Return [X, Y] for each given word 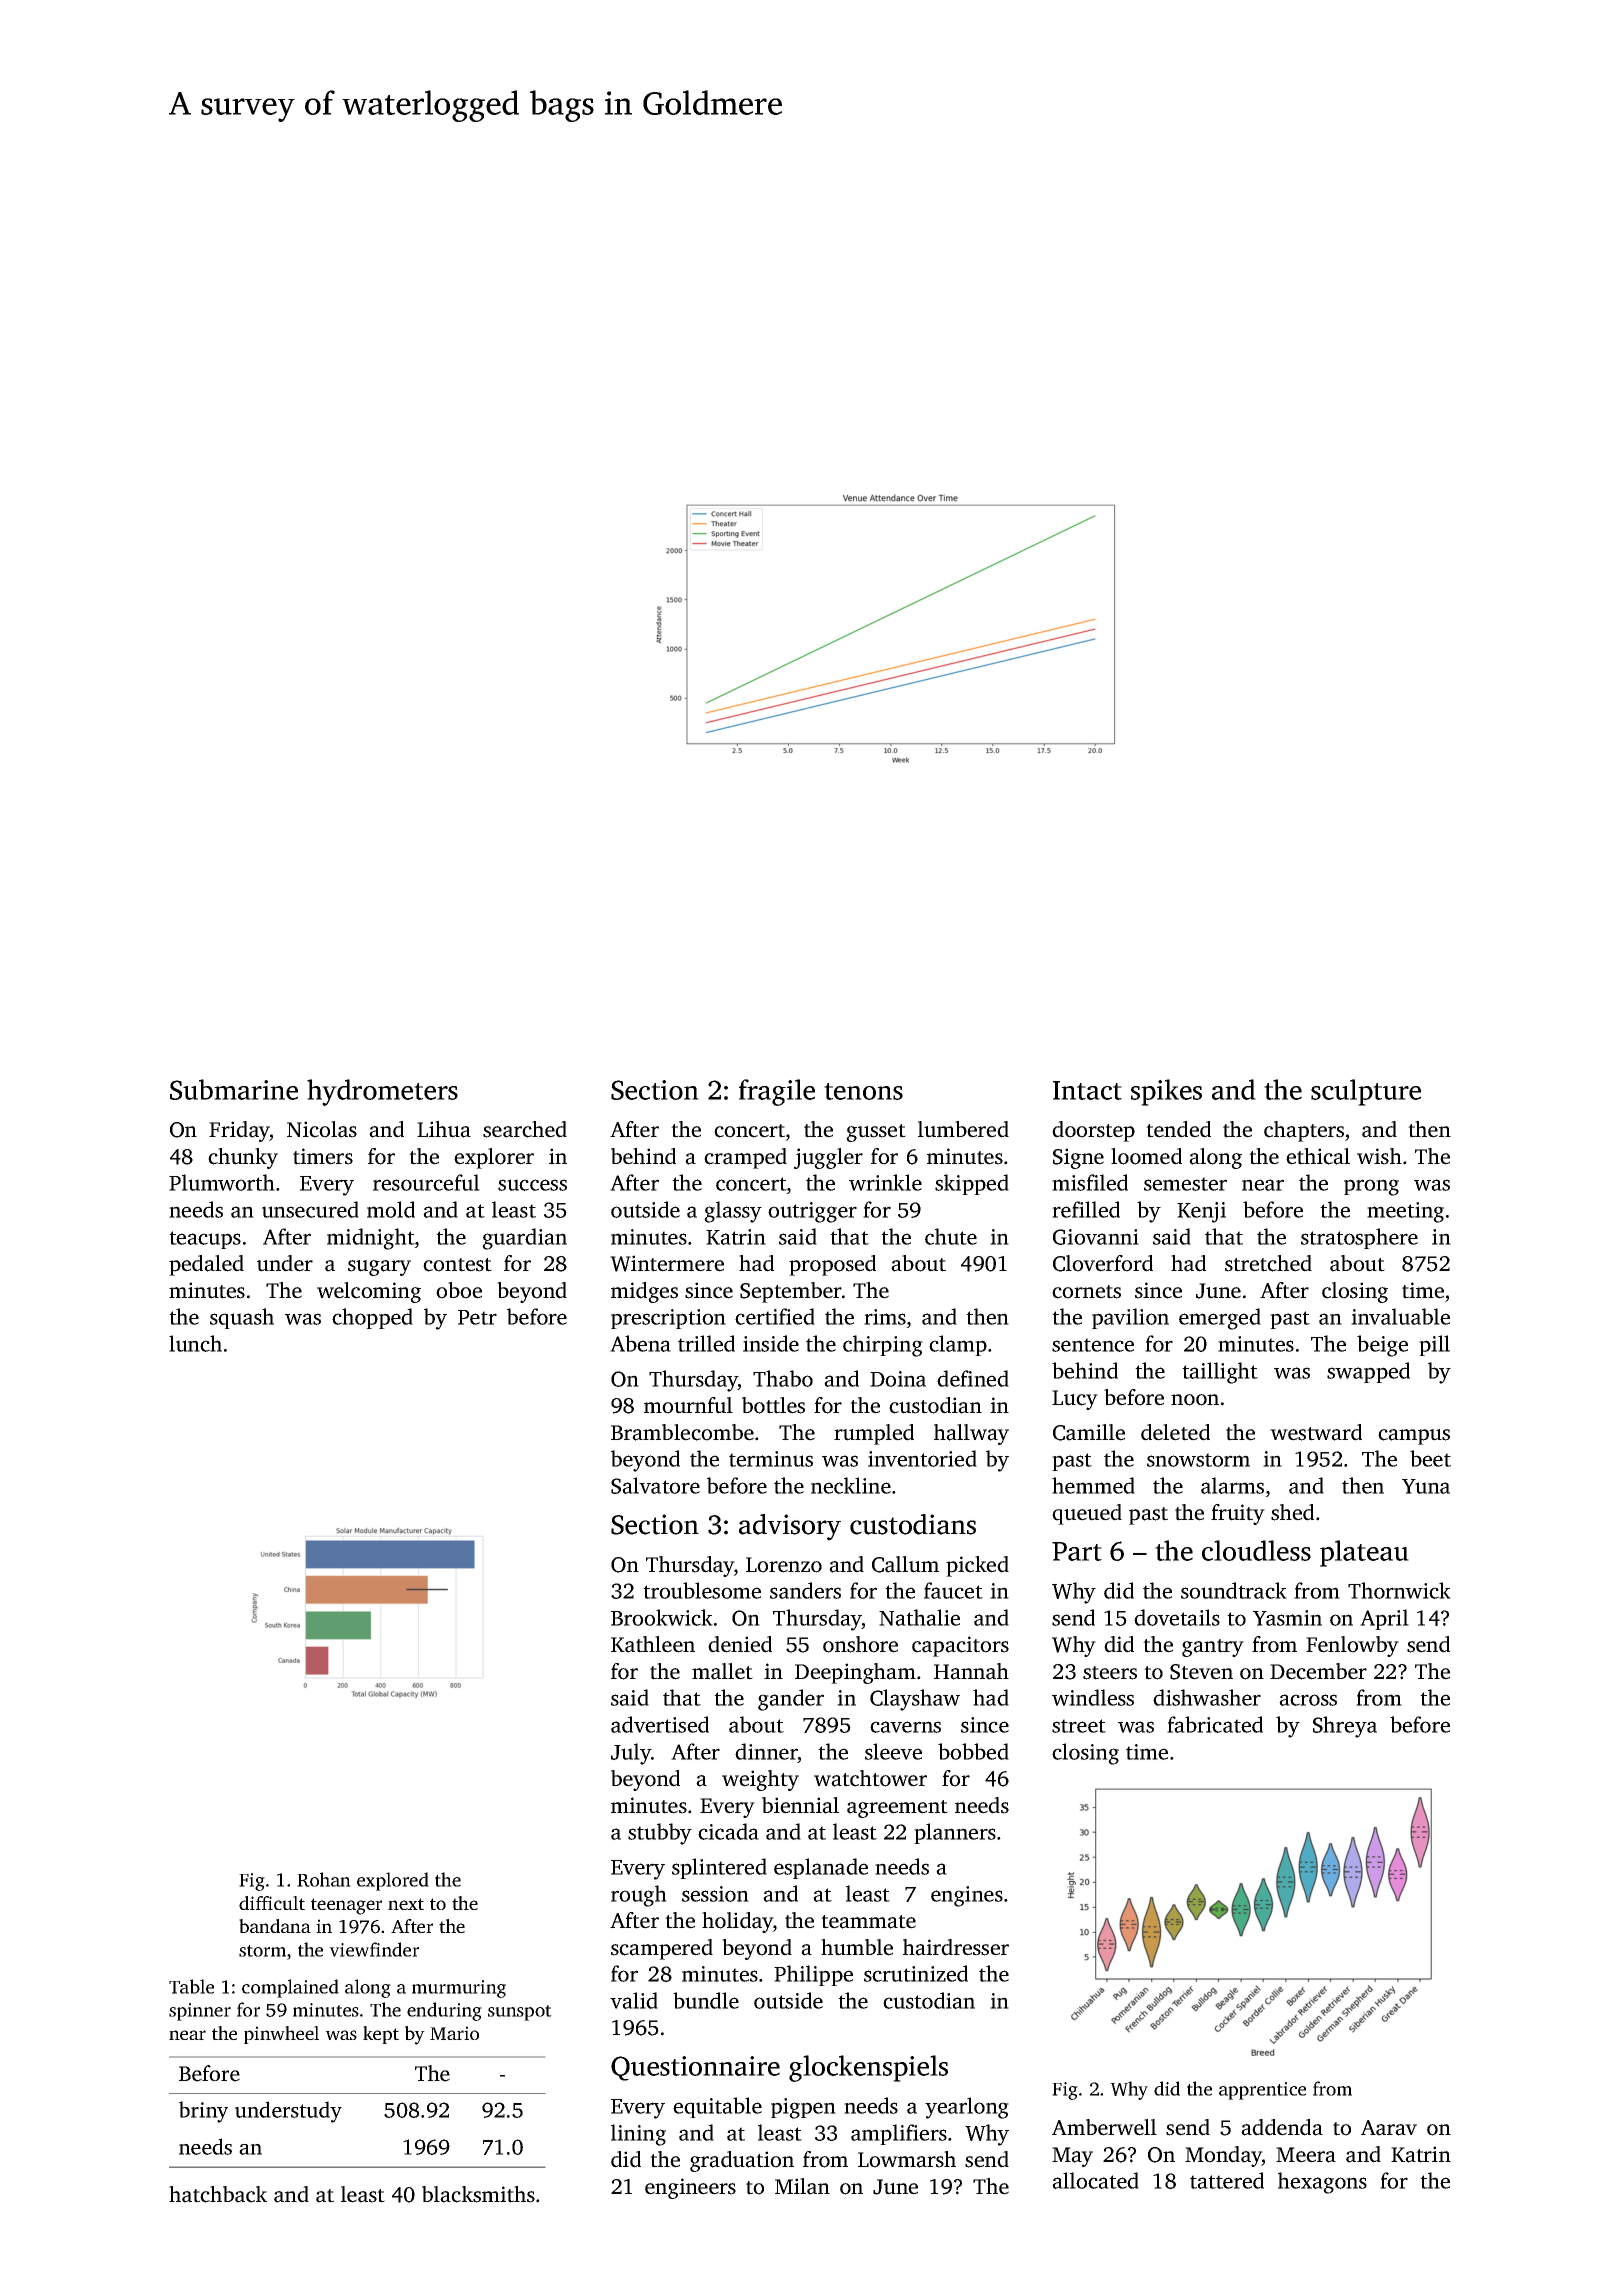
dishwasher [1207, 1697]
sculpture [1366, 1092]
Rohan [324, 1879]
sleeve [893, 1751]
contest [457, 1265]
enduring [444, 2011]
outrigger [812, 1212]
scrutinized [916, 1973]
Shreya [1345, 1727]
